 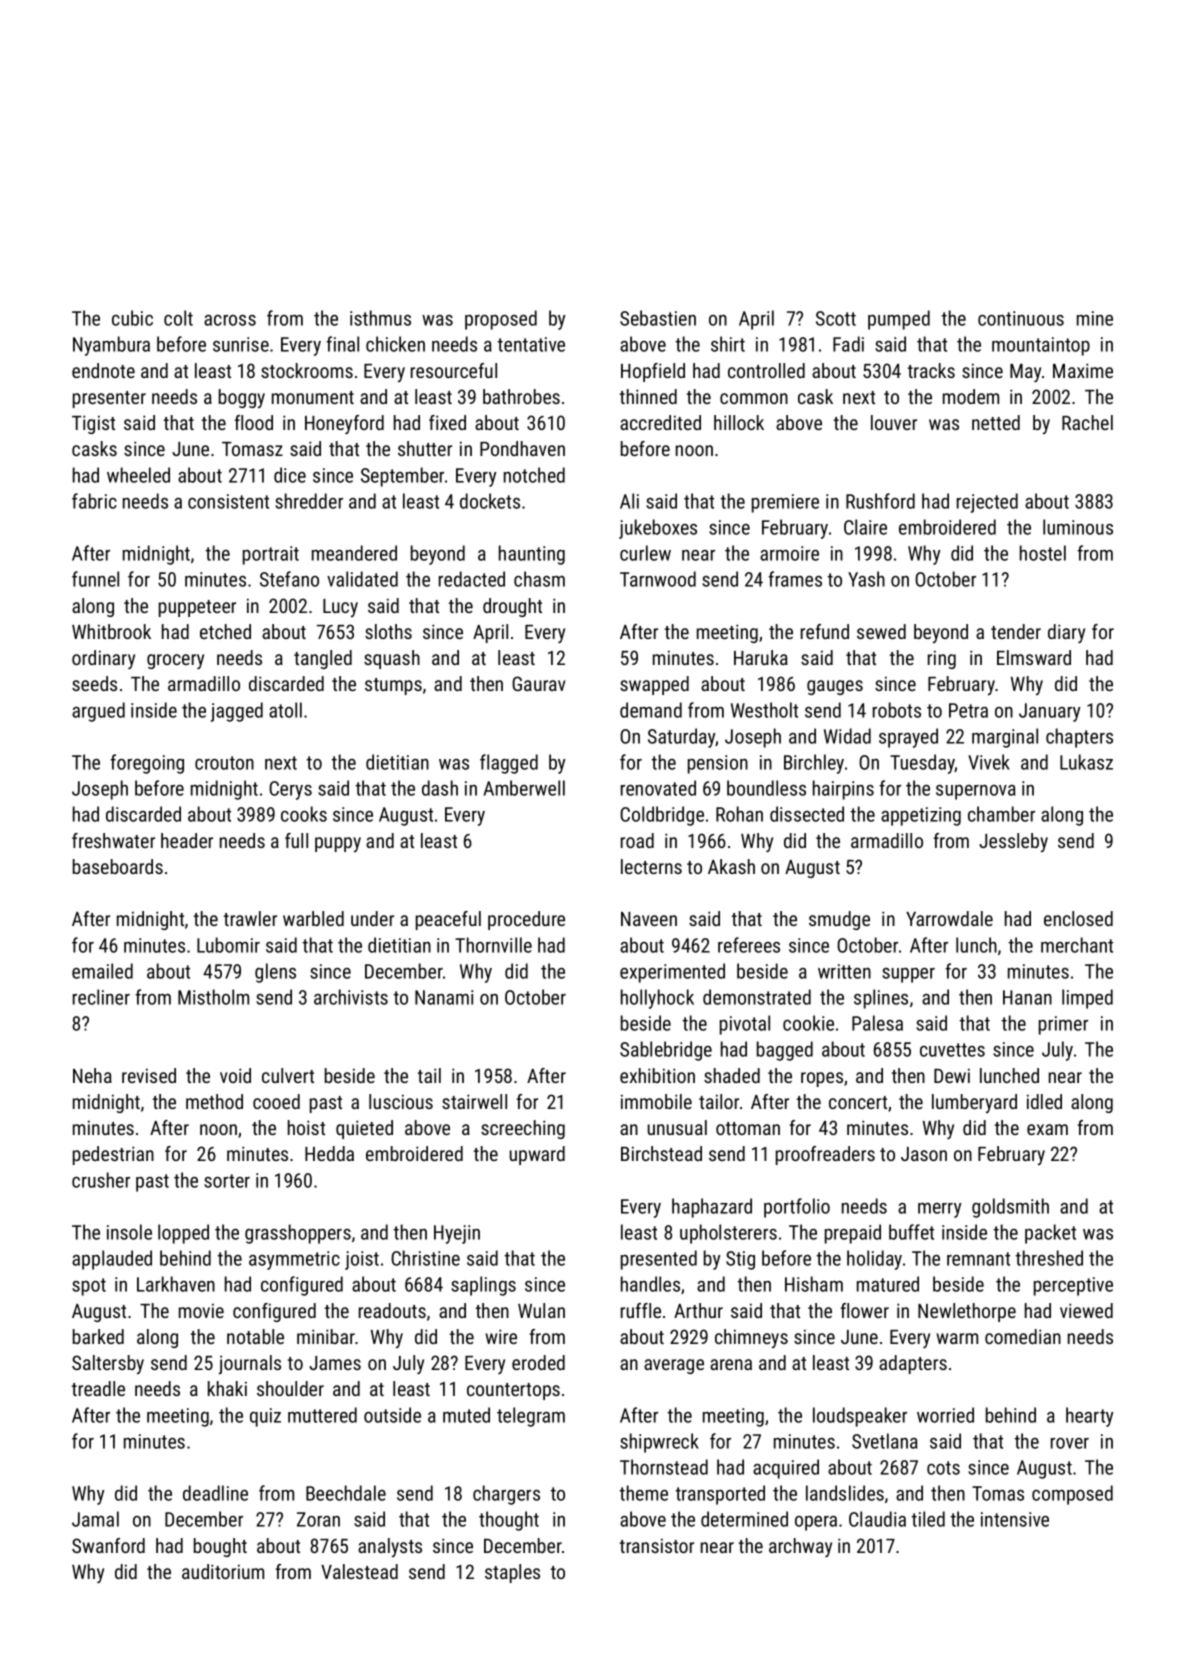 What do you see at coordinates (672, 973) in the screenshot?
I see `experimented` at bounding box center [672, 973].
